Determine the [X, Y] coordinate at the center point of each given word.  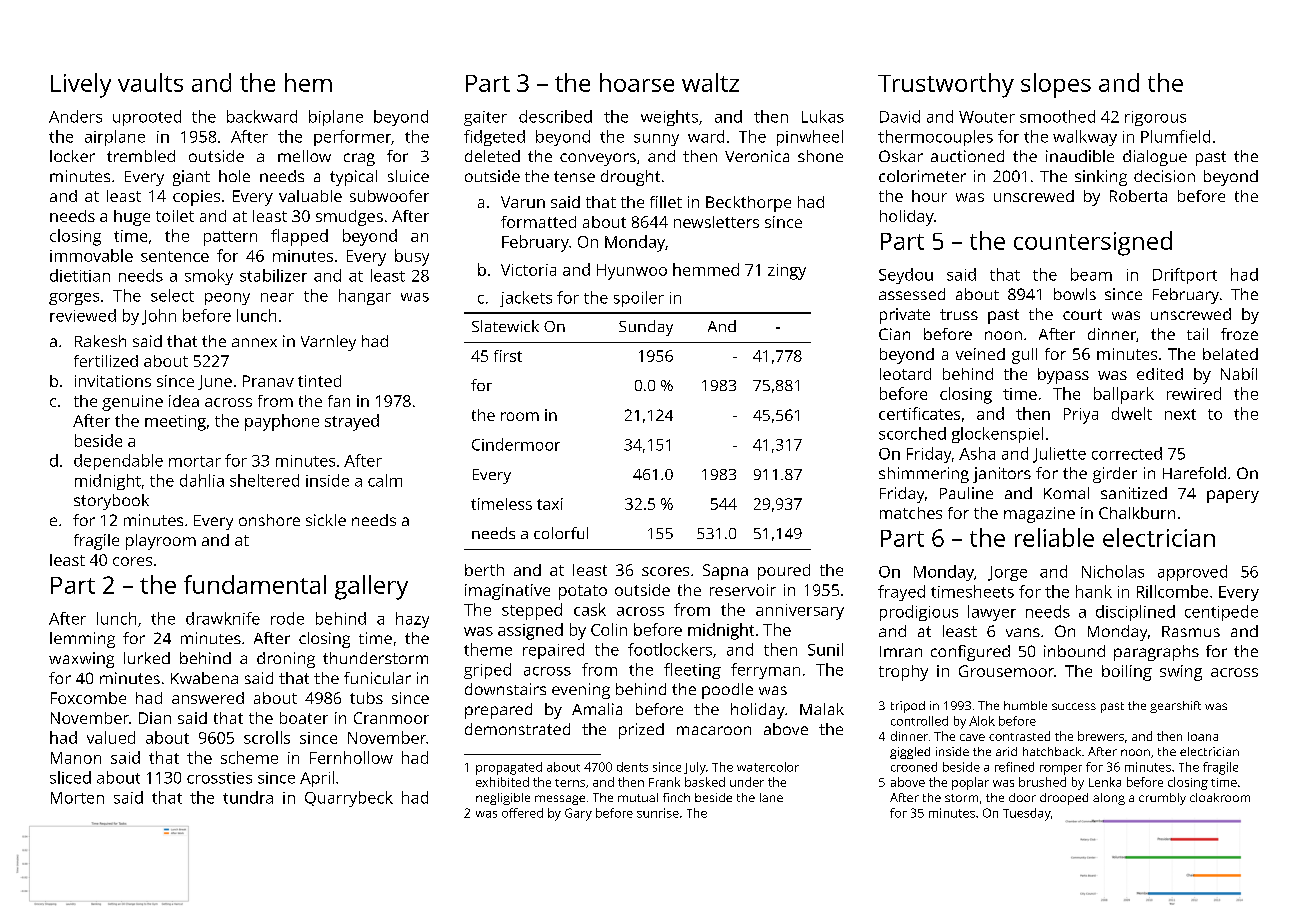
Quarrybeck [349, 799]
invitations [113, 381]
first [508, 356]
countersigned [1093, 243]
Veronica [757, 156]
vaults [150, 82]
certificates [919, 413]
